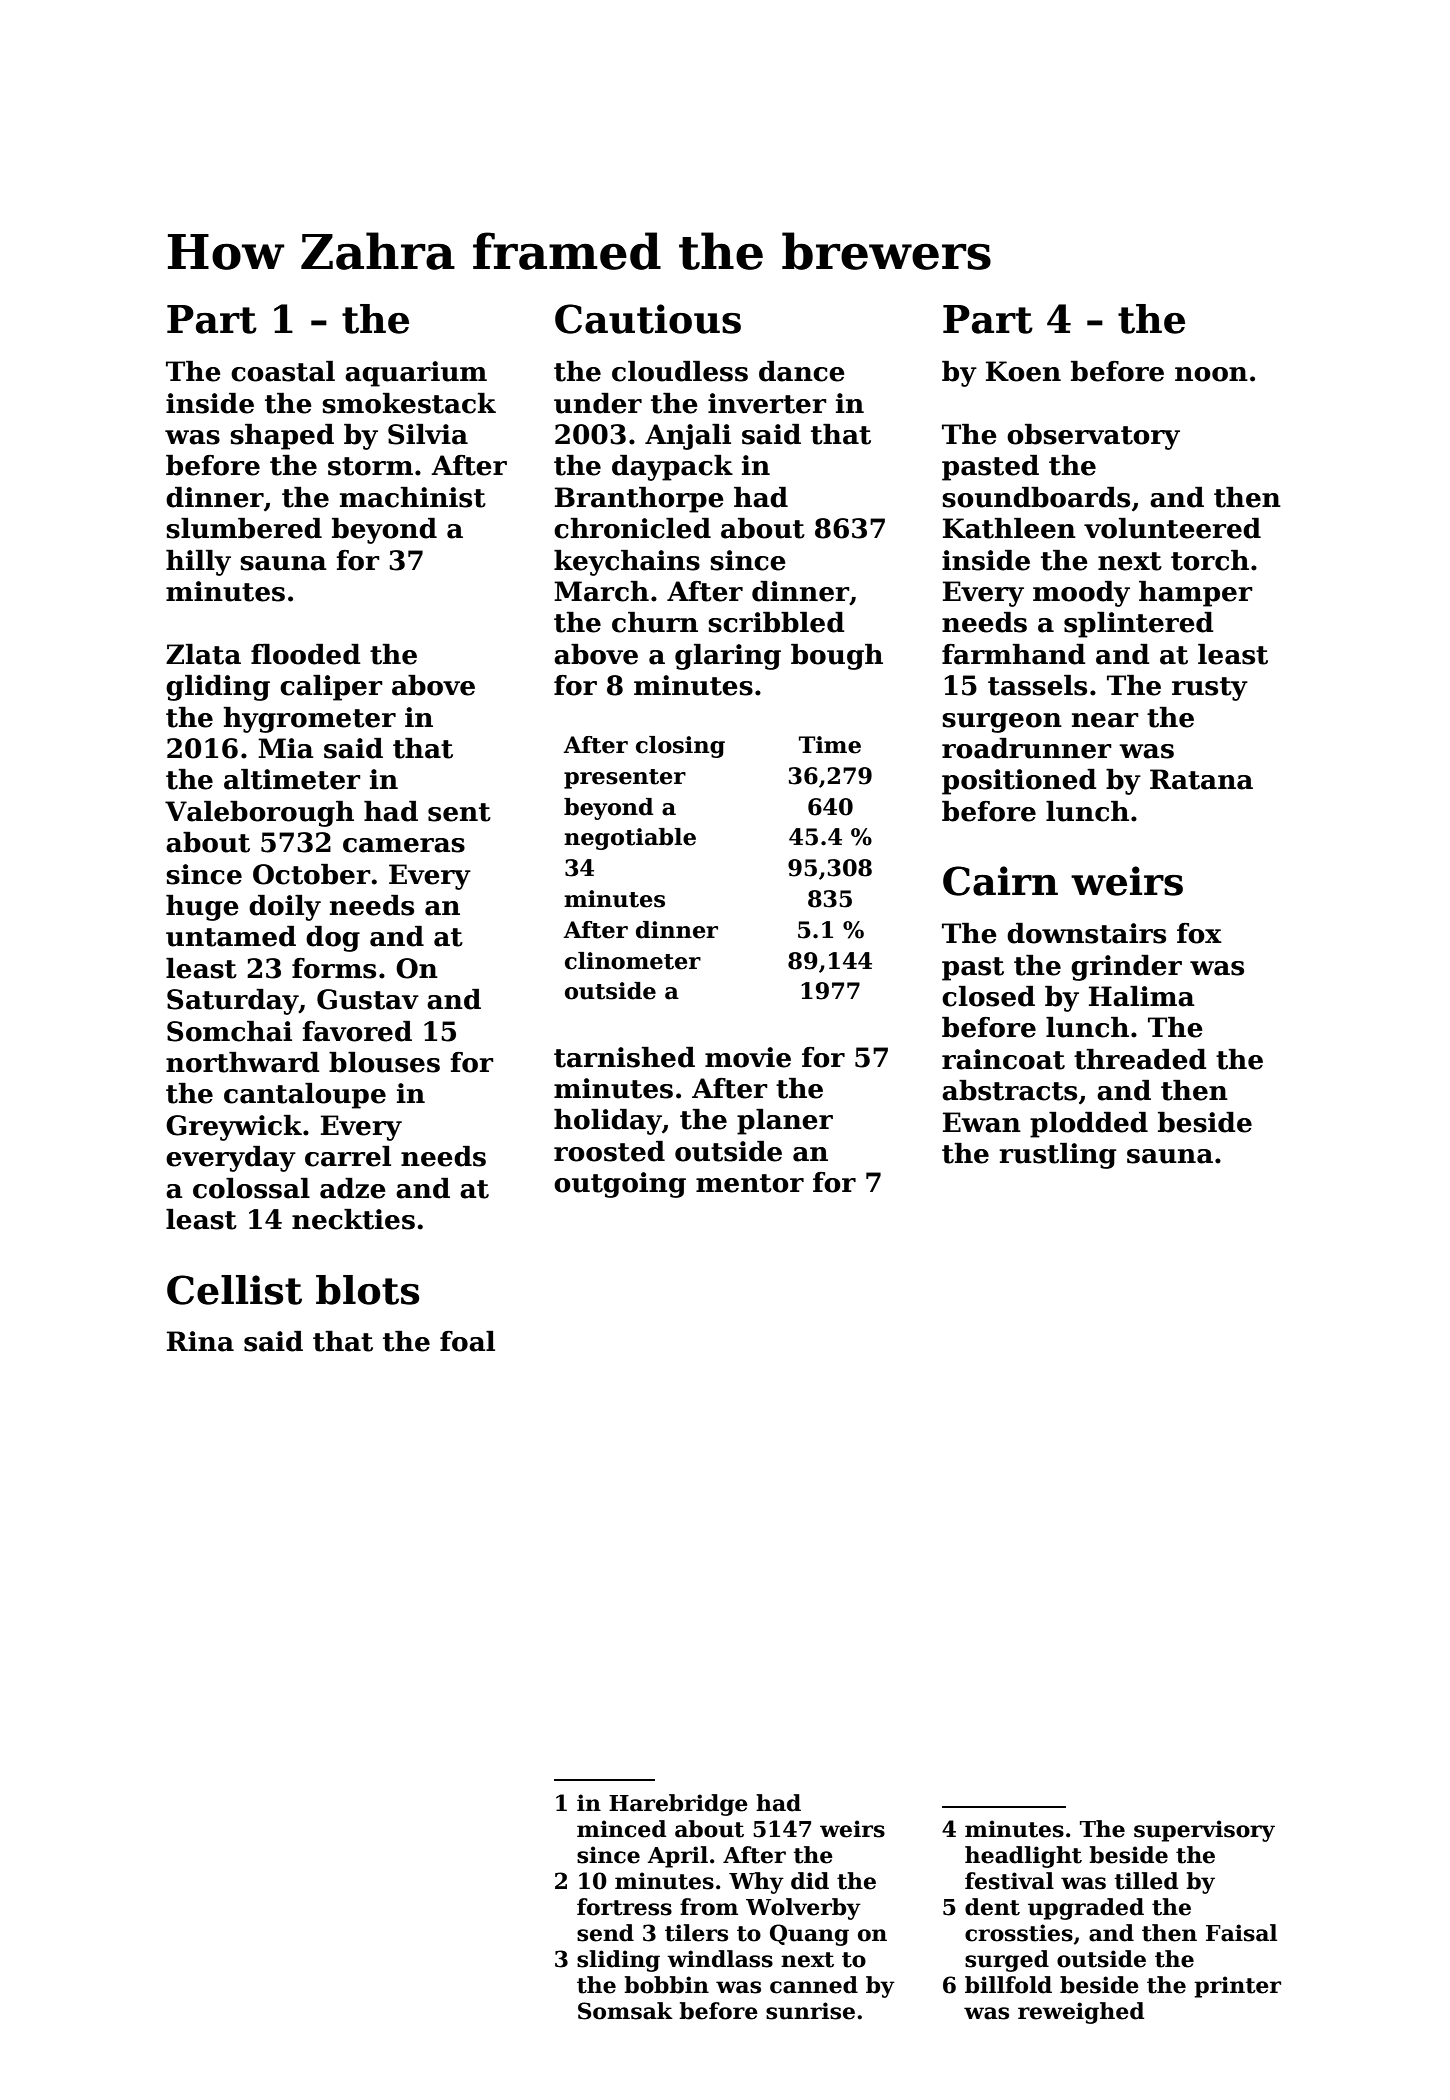 The height and width of the screenshot is (2100, 1450). What do you see at coordinates (809, 1935) in the screenshot?
I see `Quang` at bounding box center [809, 1935].
